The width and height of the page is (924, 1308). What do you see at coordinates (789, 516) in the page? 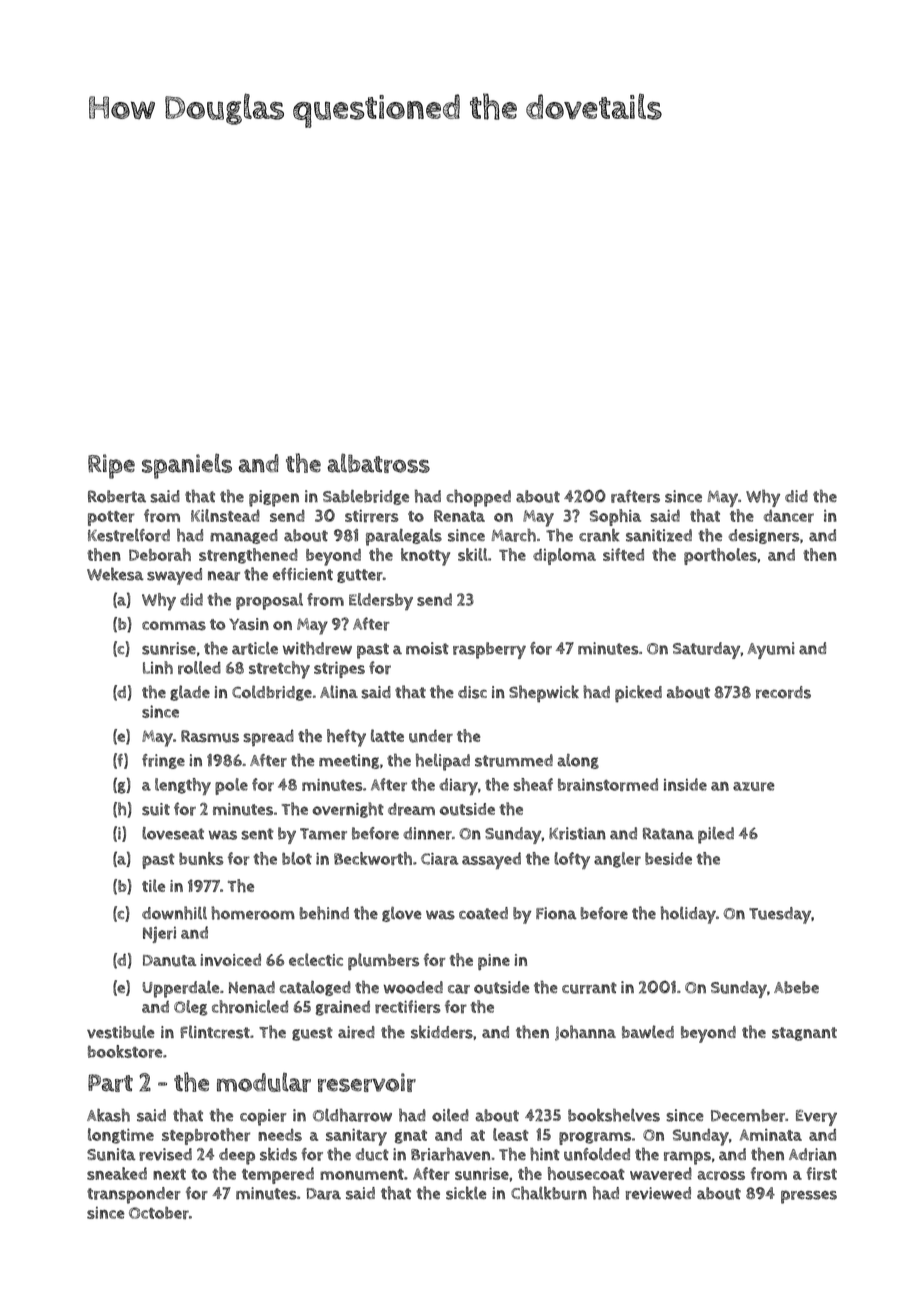
I see `dancer` at bounding box center [789, 516].
